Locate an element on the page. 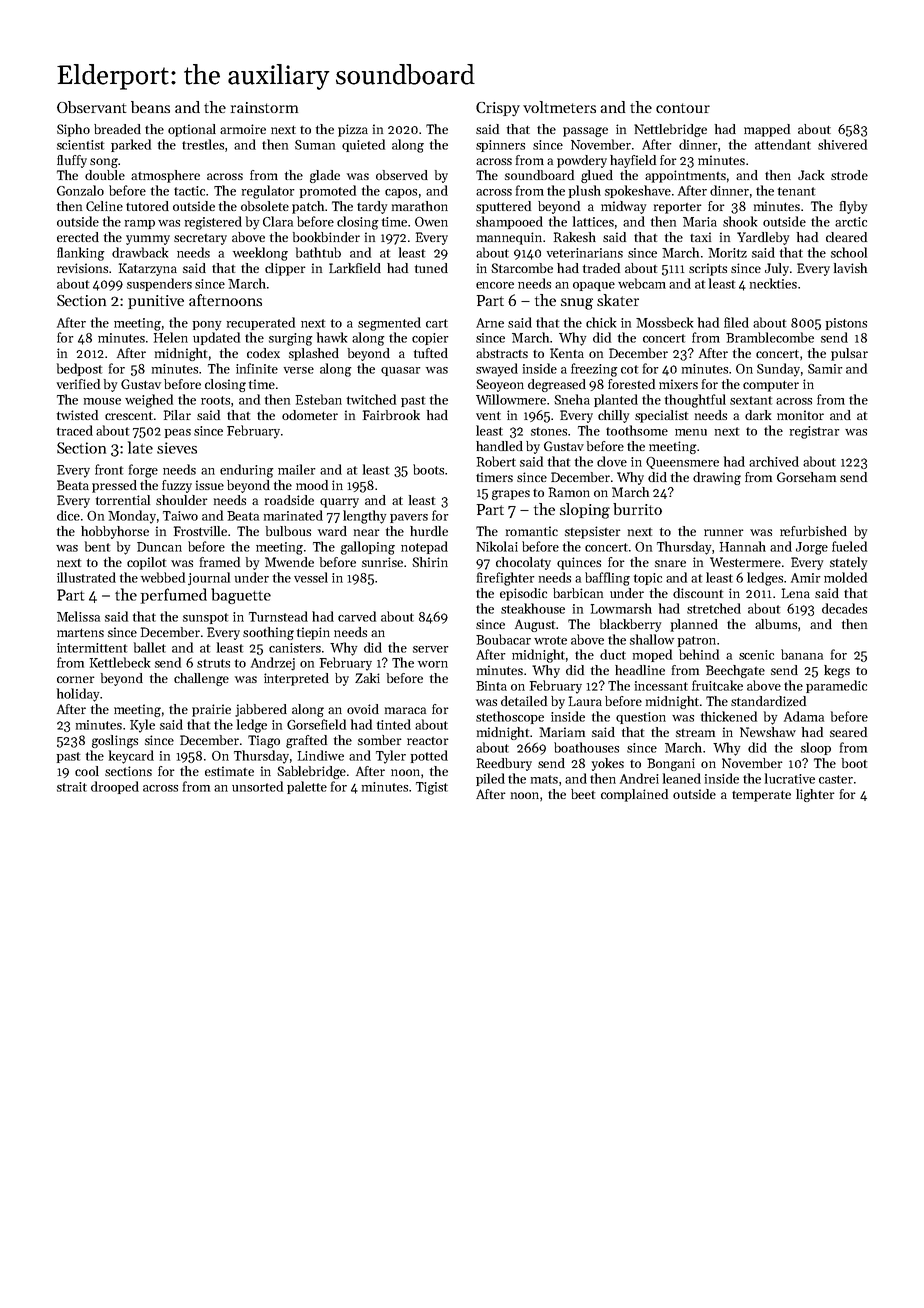 This image has width=924, height=1308. clove is located at coordinates (612, 461).
